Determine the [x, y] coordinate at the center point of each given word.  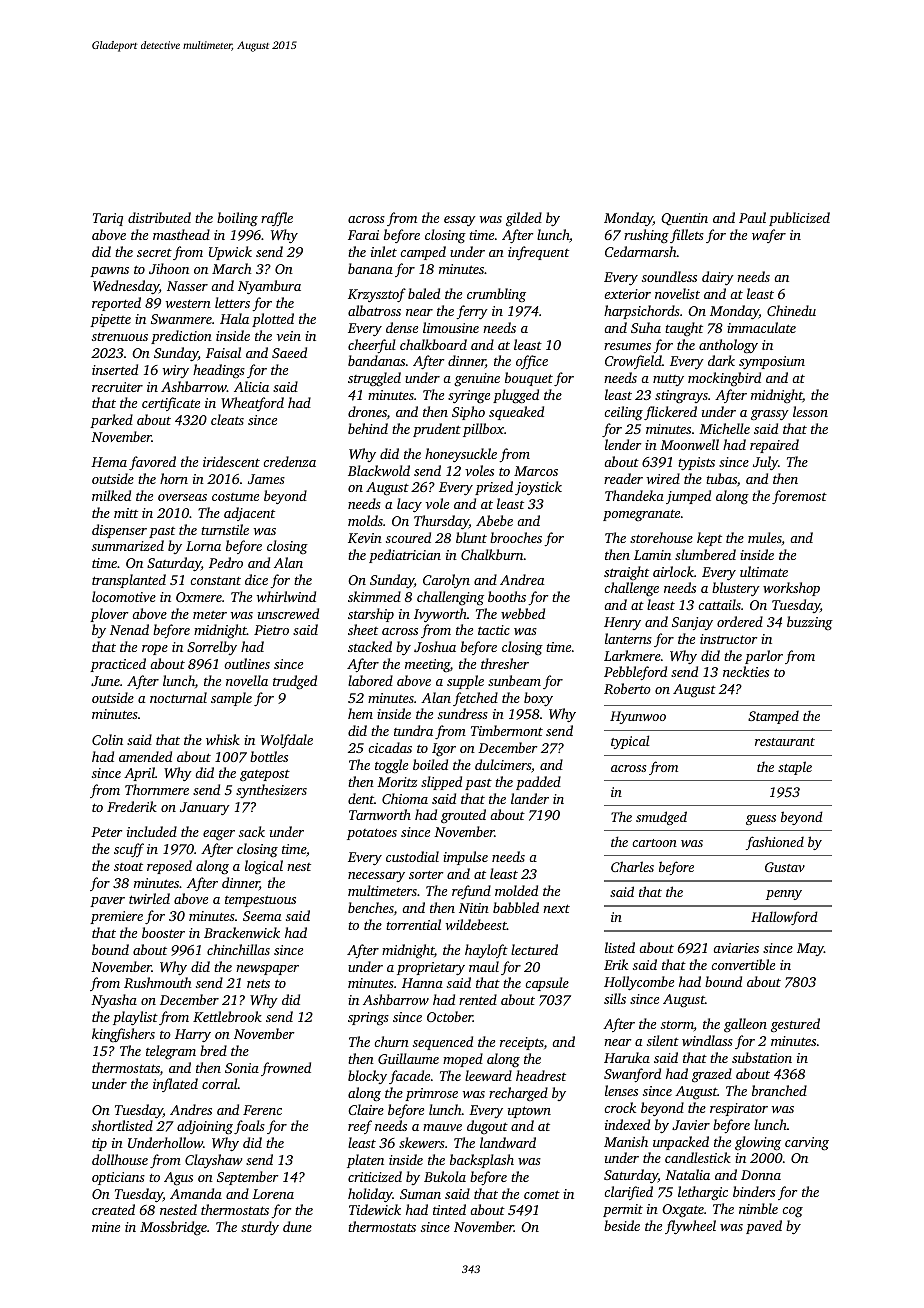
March [232, 268]
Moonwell [689, 444]
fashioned [775, 843]
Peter [106, 832]
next [556, 908]
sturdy [260, 1228]
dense [402, 327]
